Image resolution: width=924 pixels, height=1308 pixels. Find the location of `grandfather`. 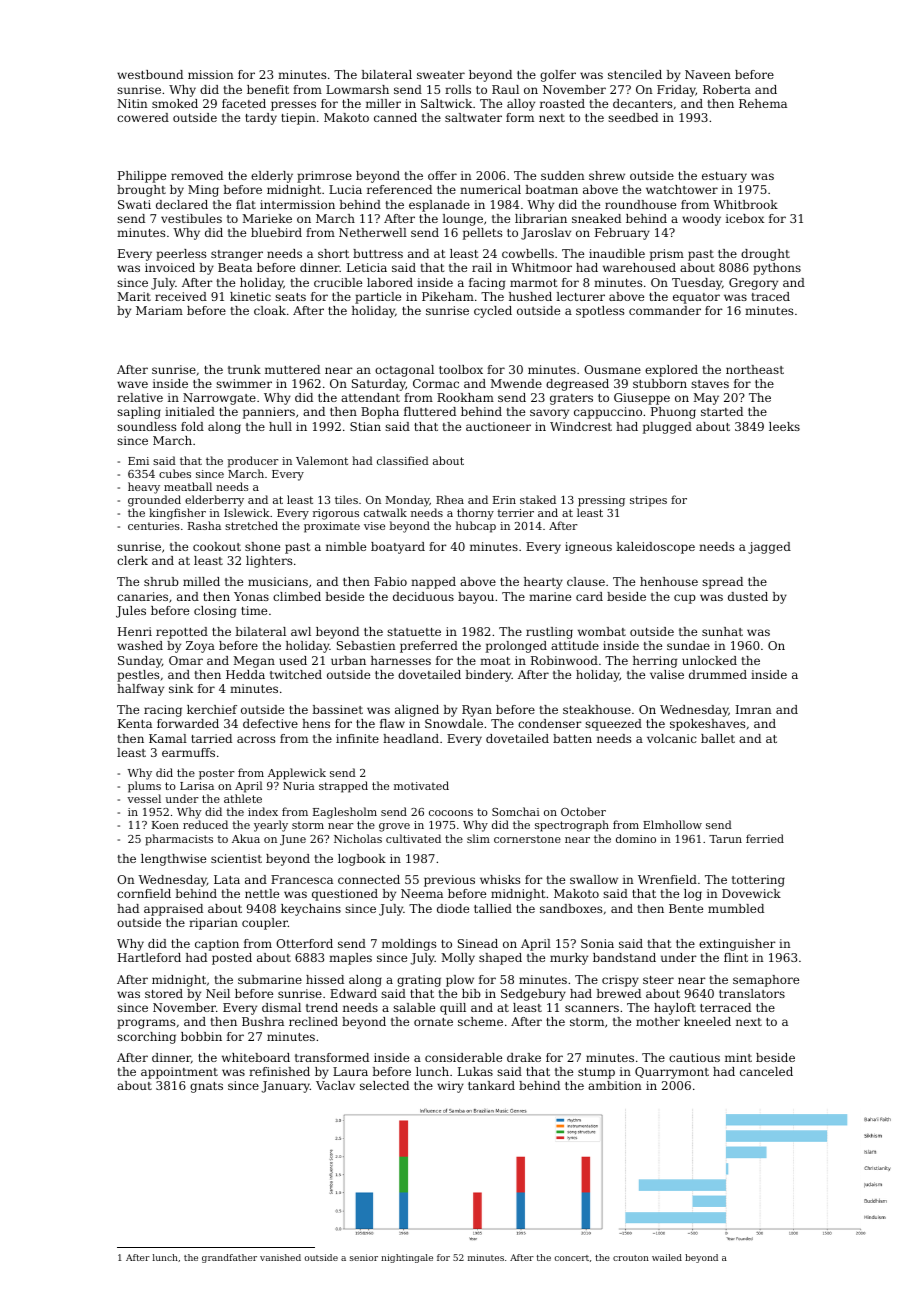

grandfather is located at coordinates (229, 1258).
